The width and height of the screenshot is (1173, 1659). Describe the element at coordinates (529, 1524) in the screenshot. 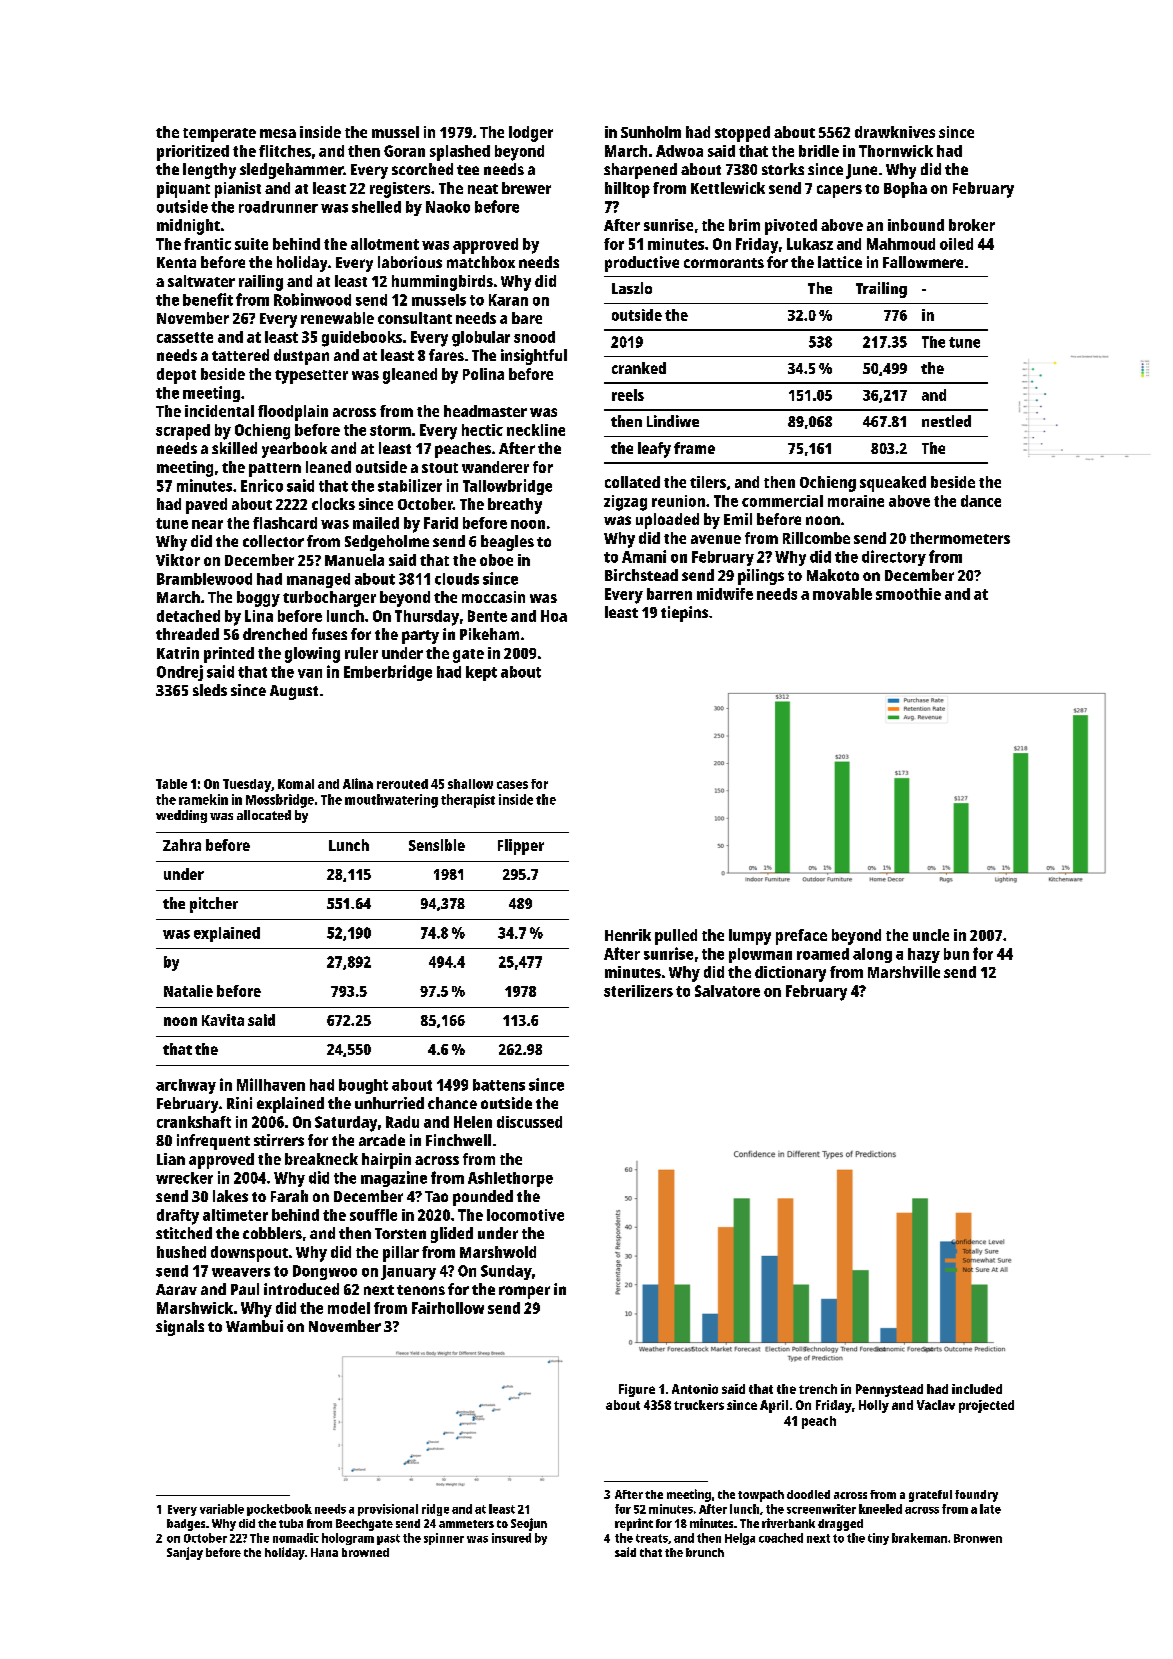

I see `Seojun` at that location.
